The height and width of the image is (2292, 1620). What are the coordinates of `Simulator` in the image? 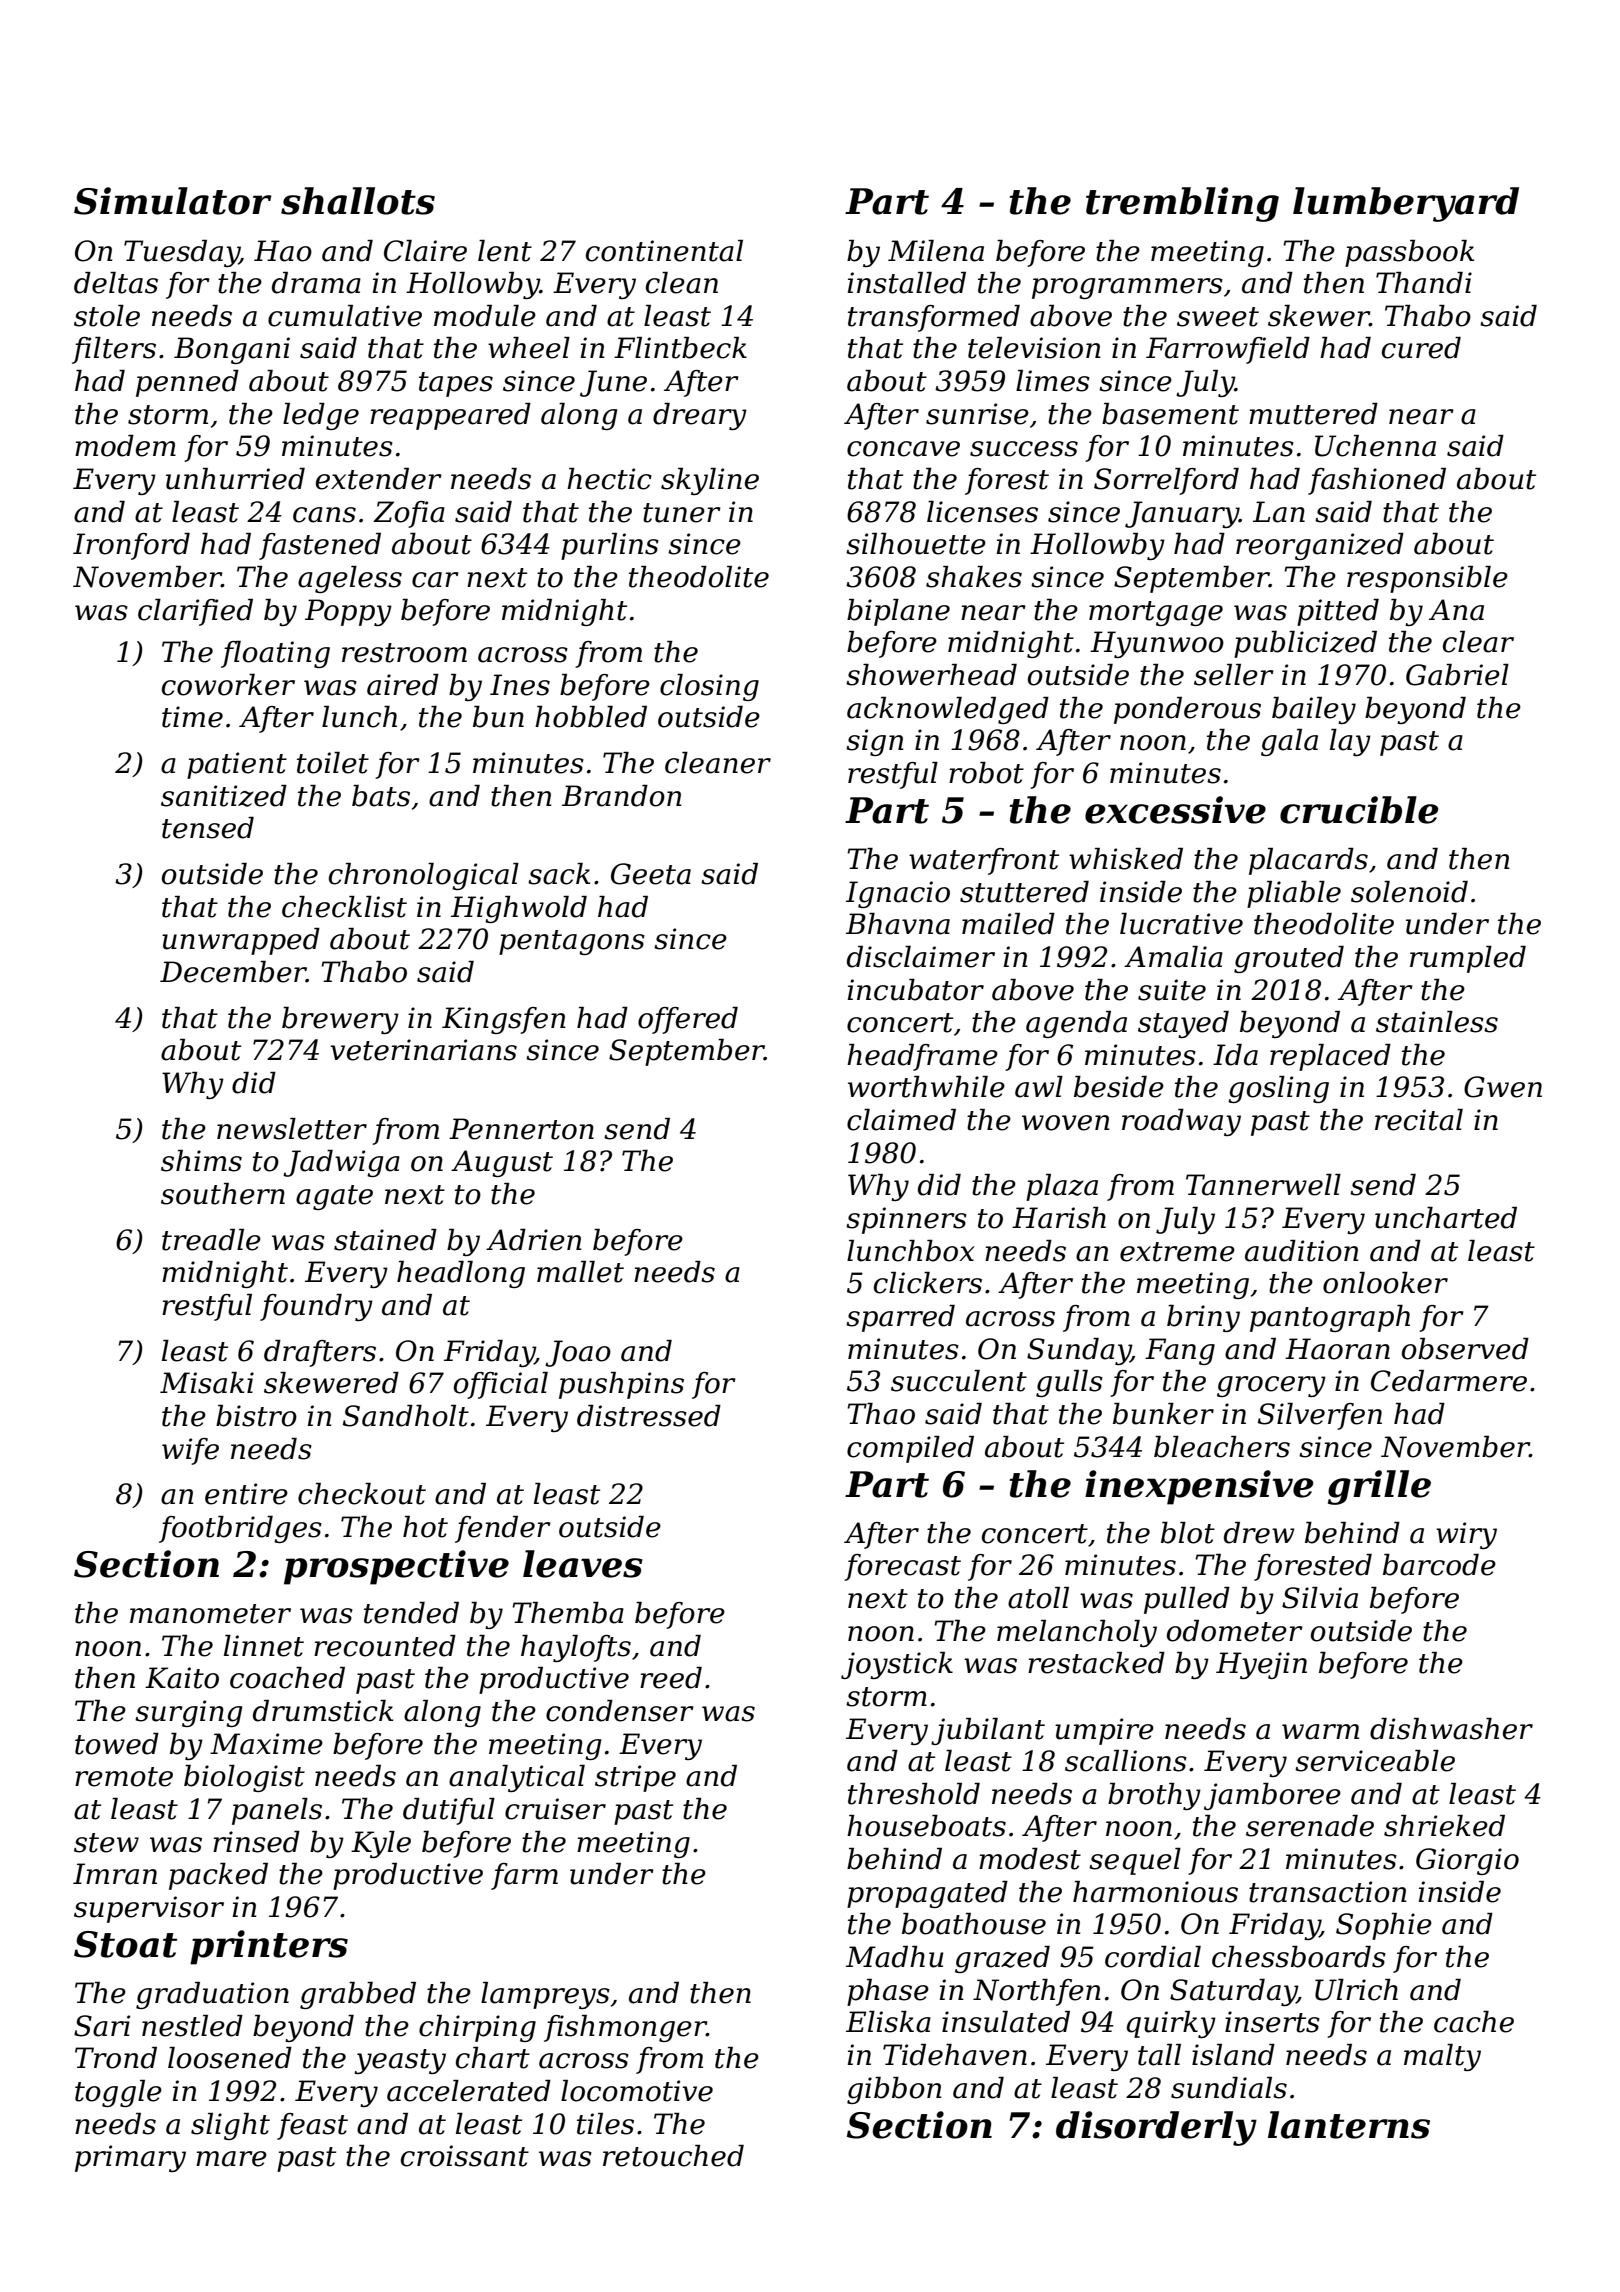 It's located at (172, 201).
